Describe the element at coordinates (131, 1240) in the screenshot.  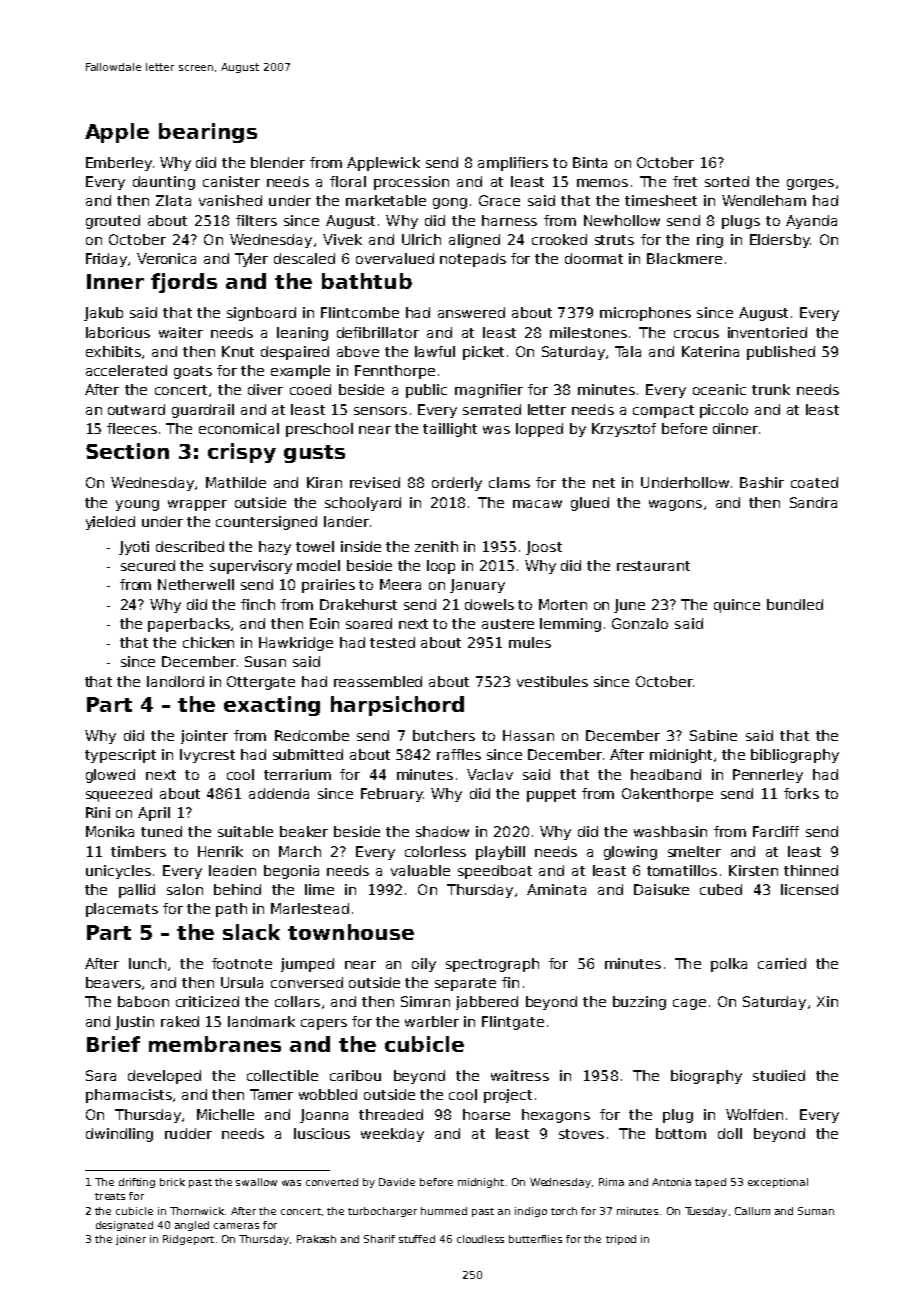
I see `joiner` at that location.
